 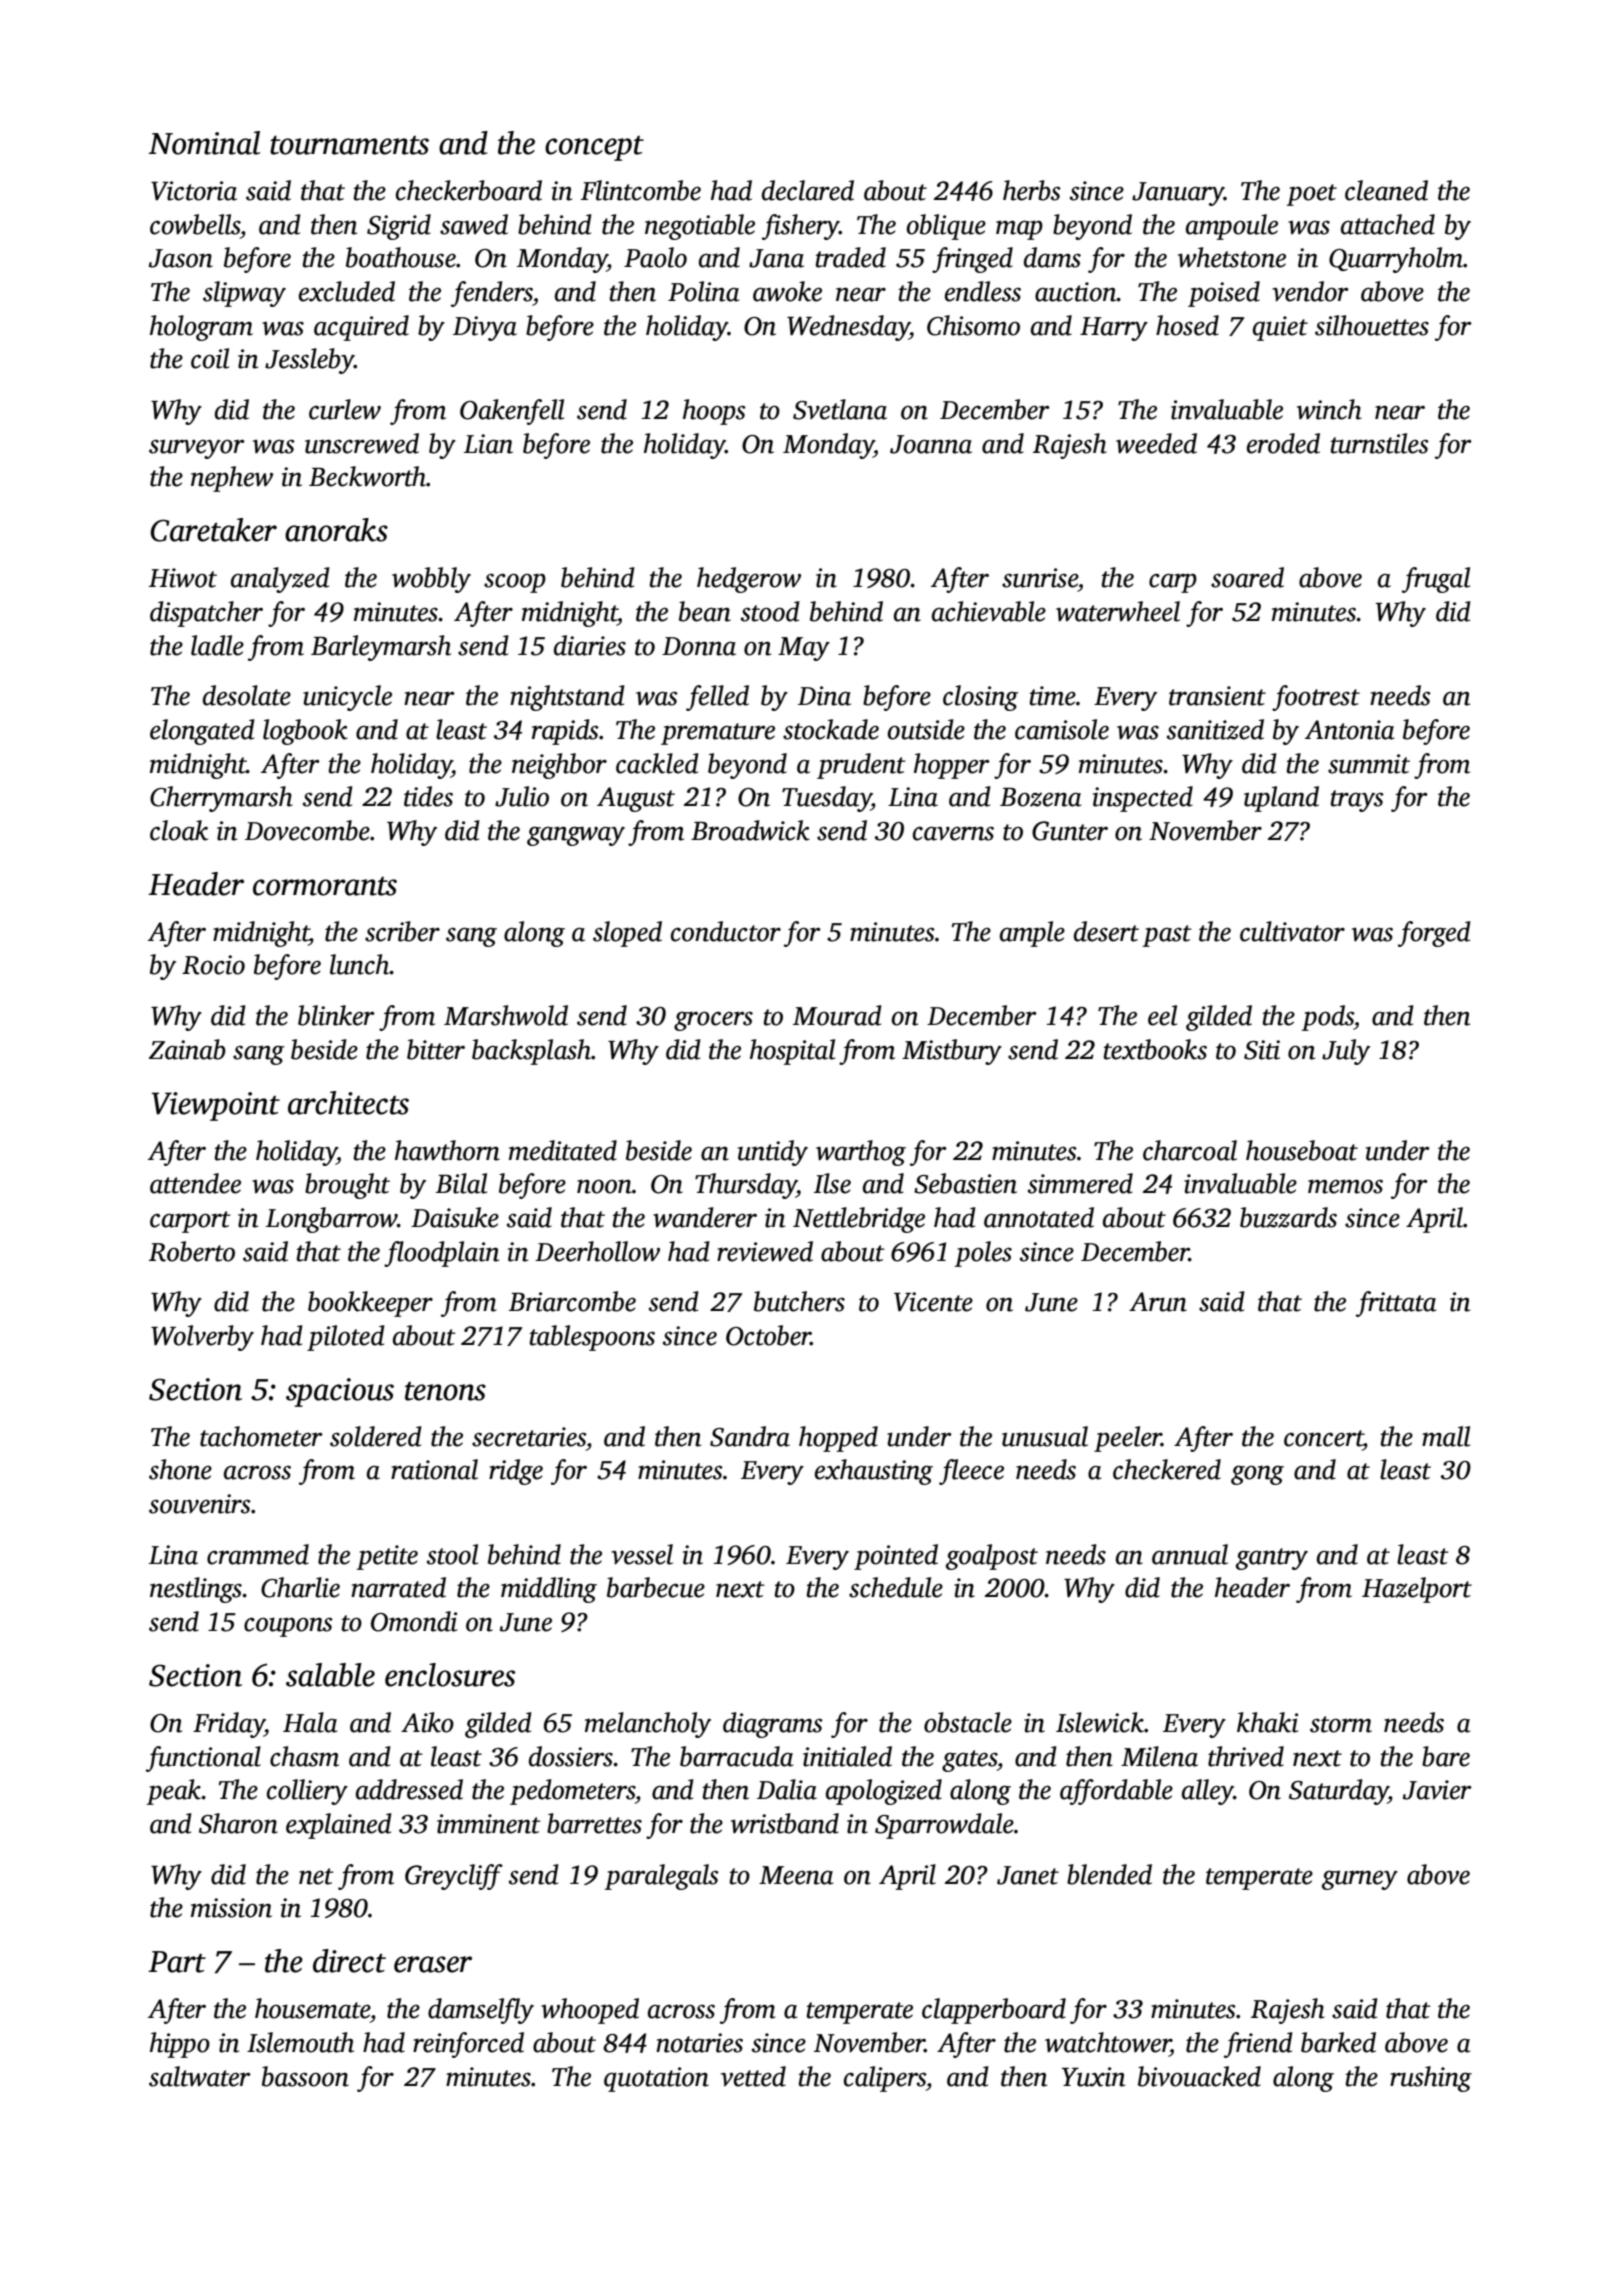 I want to click on desert, so click(x=1106, y=931).
